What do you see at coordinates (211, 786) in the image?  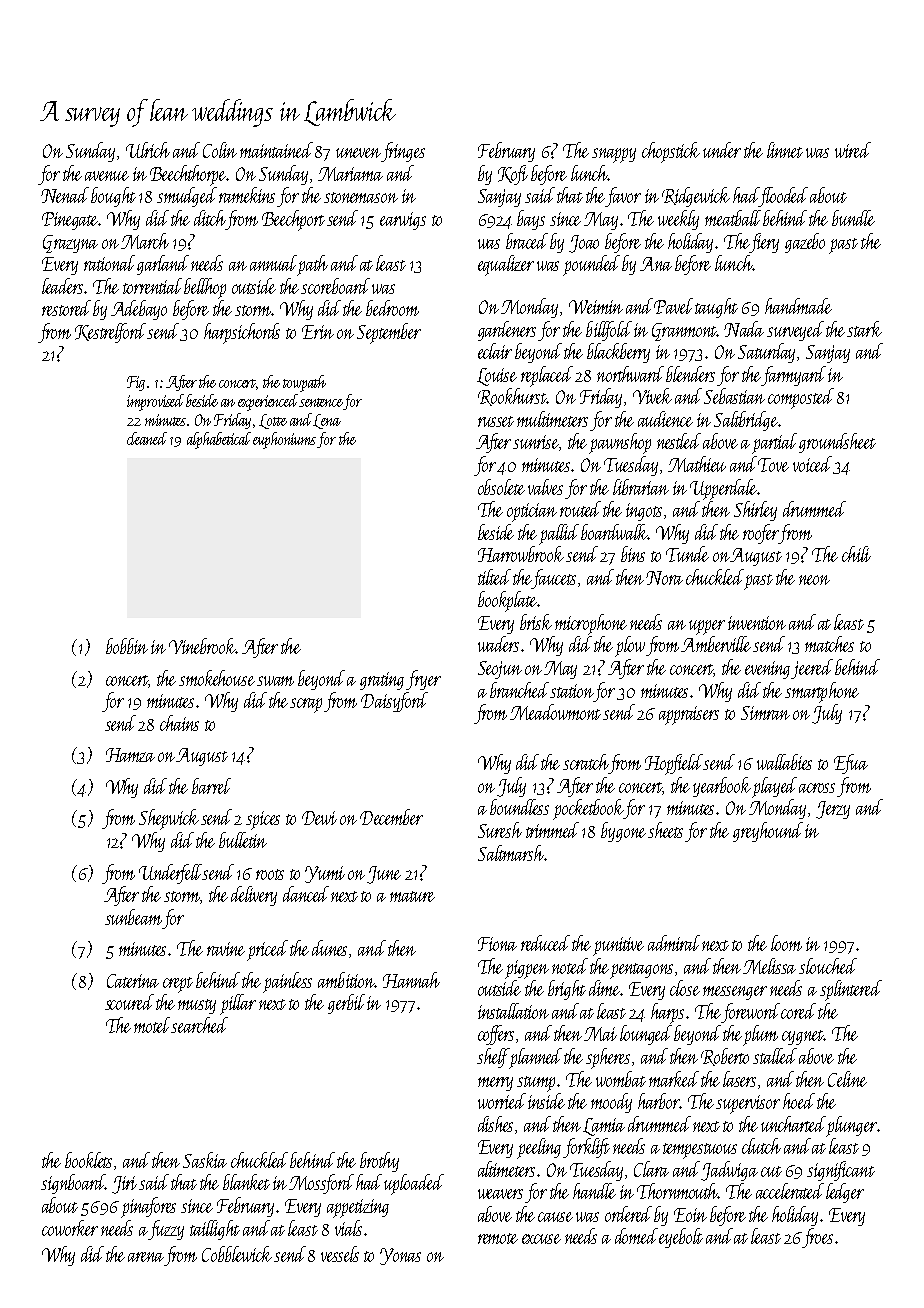 I see `barrel` at bounding box center [211, 786].
